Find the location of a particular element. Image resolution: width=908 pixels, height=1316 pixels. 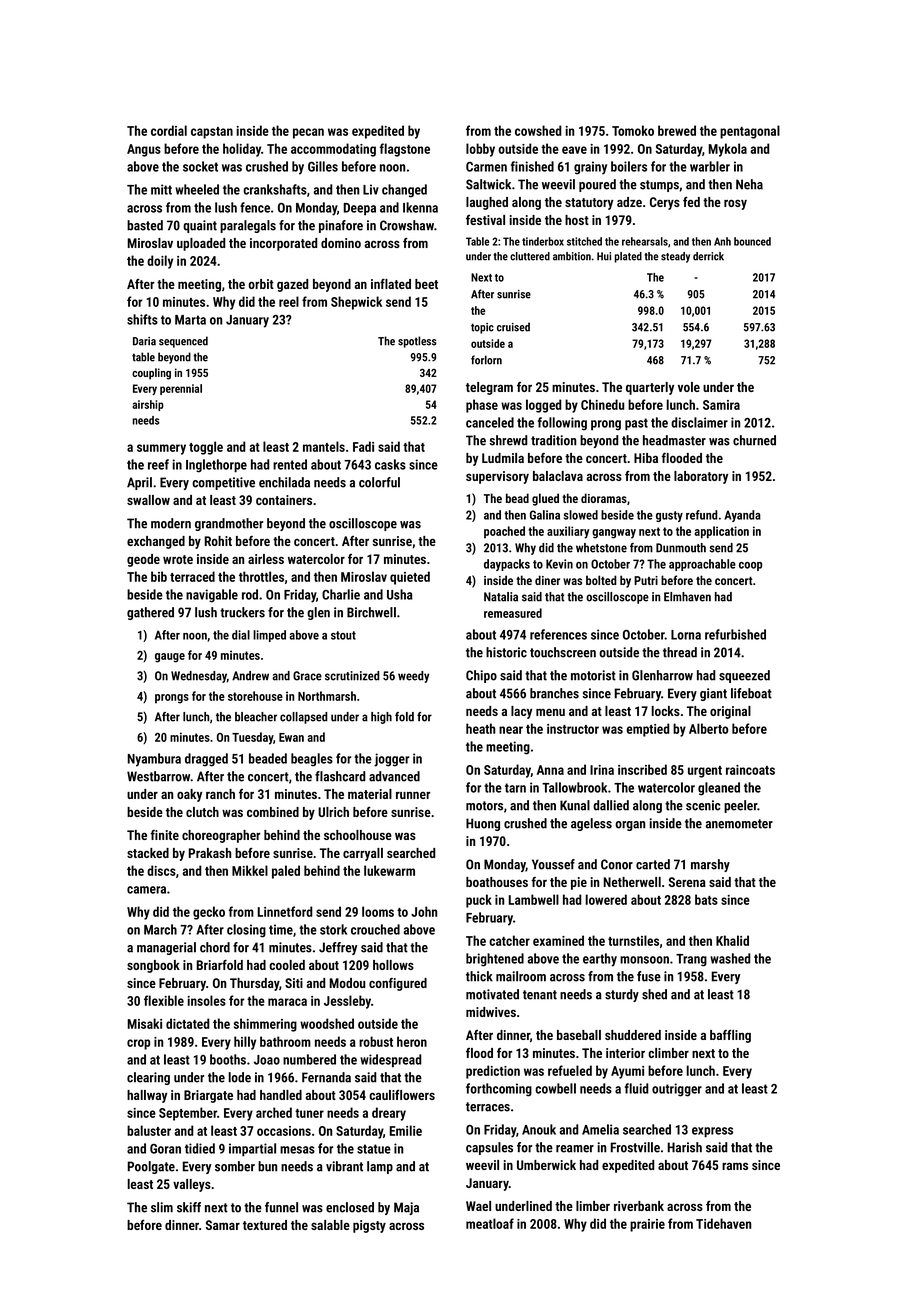

capstan is located at coordinates (212, 133).
